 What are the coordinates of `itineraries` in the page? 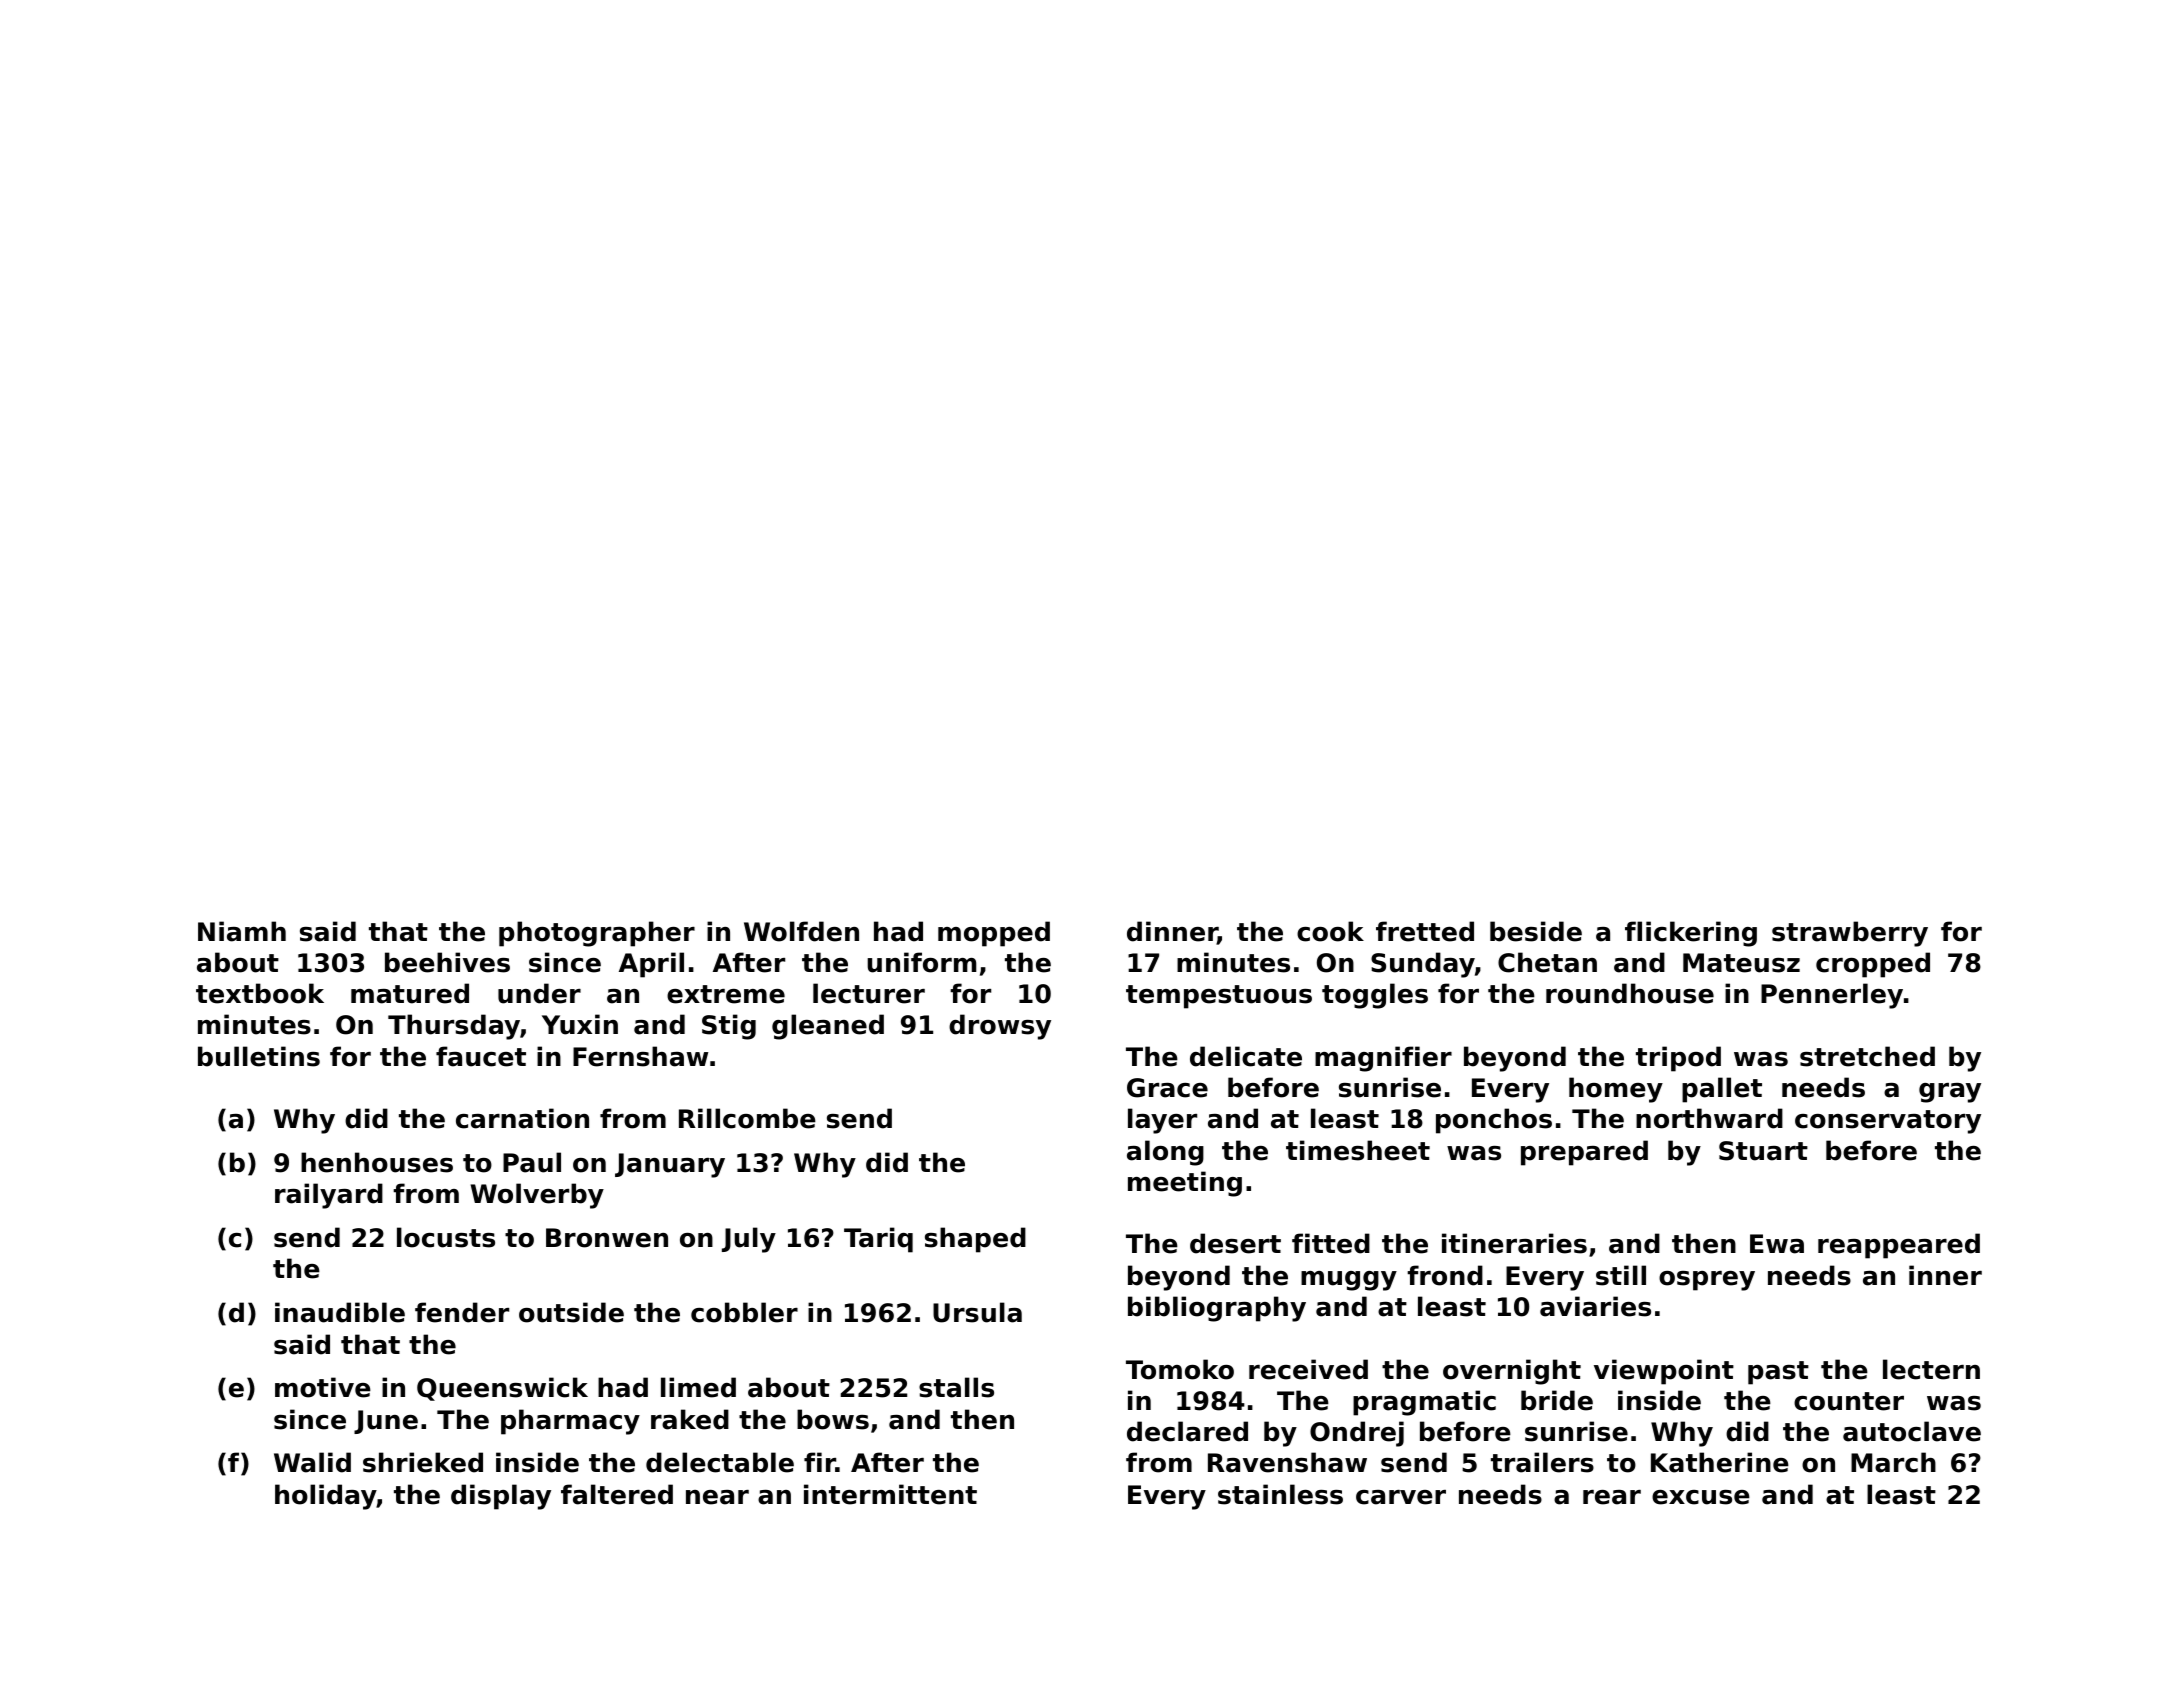 It's located at (1514, 1243).
